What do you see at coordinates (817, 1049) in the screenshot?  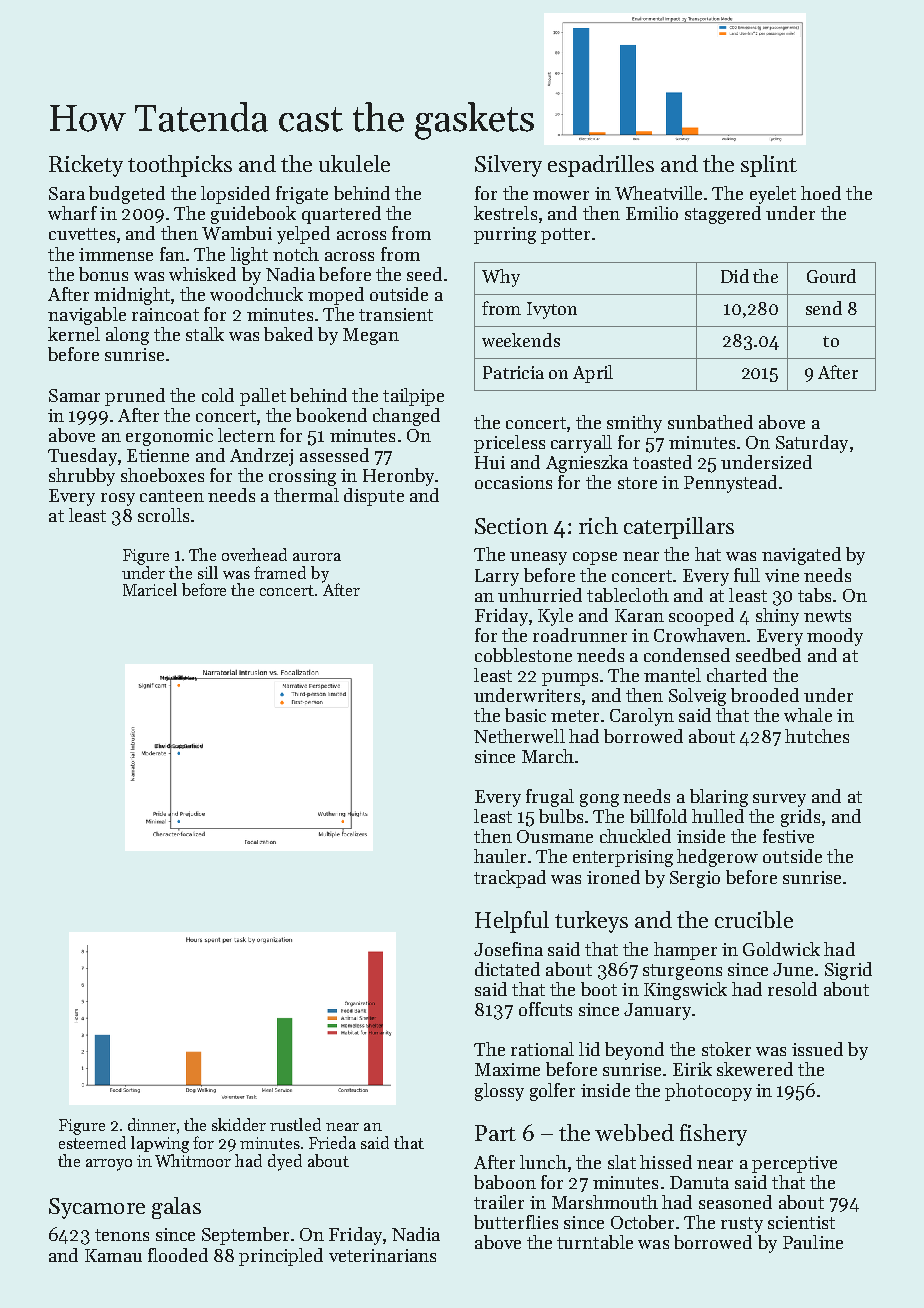 I see `issued` at bounding box center [817, 1049].
